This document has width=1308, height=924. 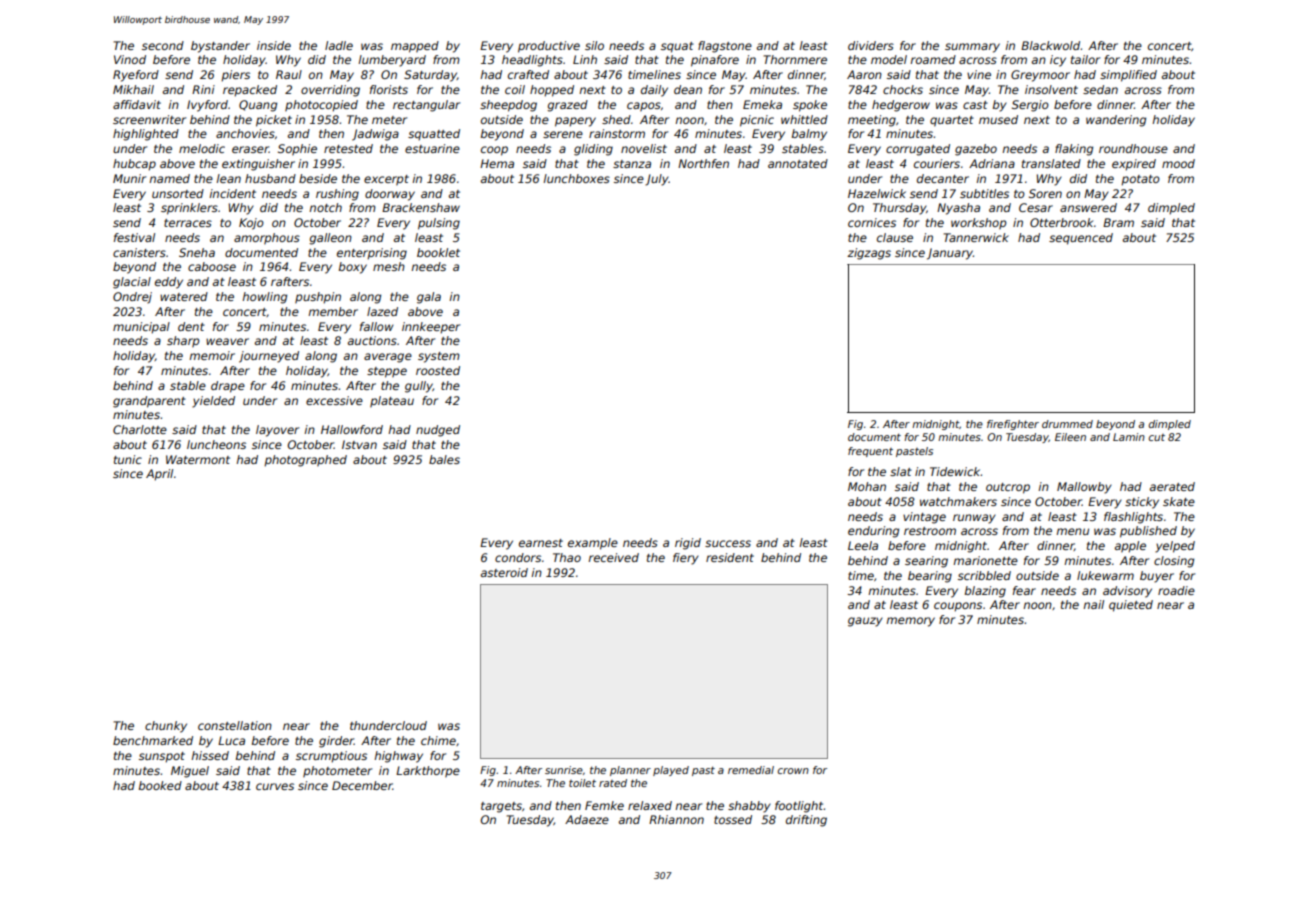 I want to click on photographed, so click(x=305, y=461).
